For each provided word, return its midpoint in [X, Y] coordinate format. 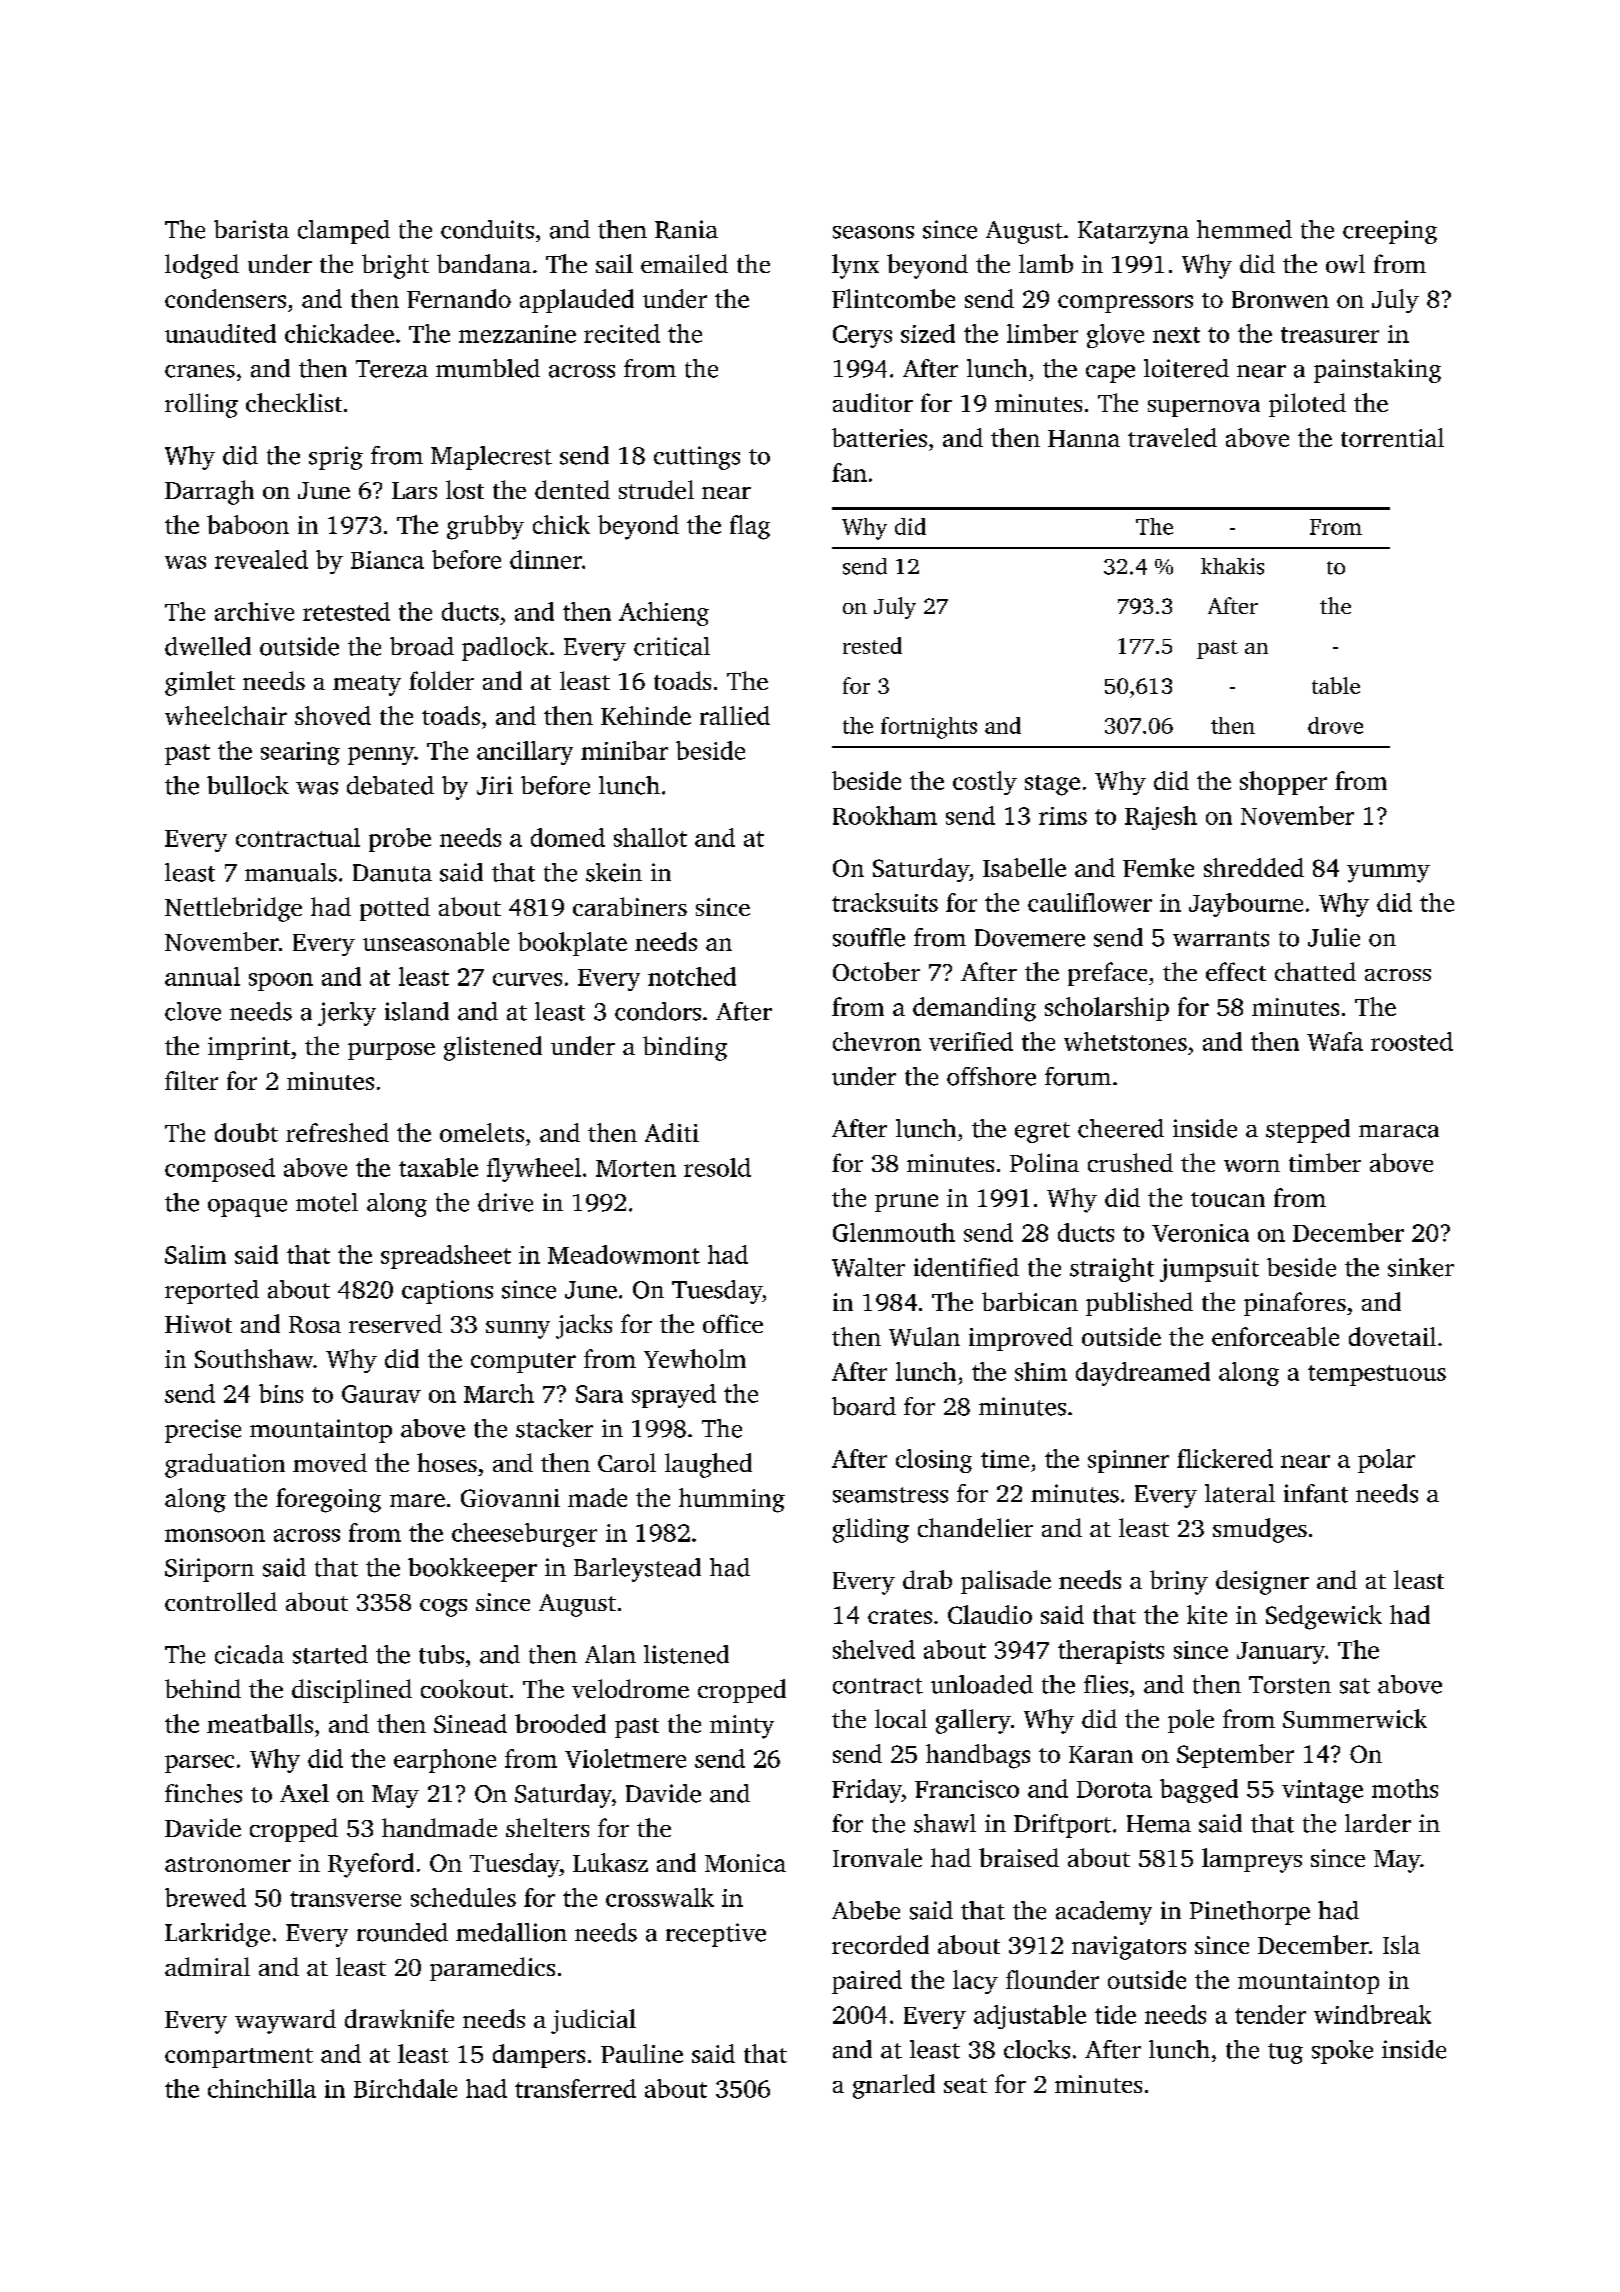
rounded [402, 1932]
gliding [871, 1530]
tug [1285, 2053]
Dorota [1114, 1789]
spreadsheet [446, 1257]
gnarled [894, 2086]
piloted [1307, 405]
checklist [294, 402]
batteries [879, 437]
